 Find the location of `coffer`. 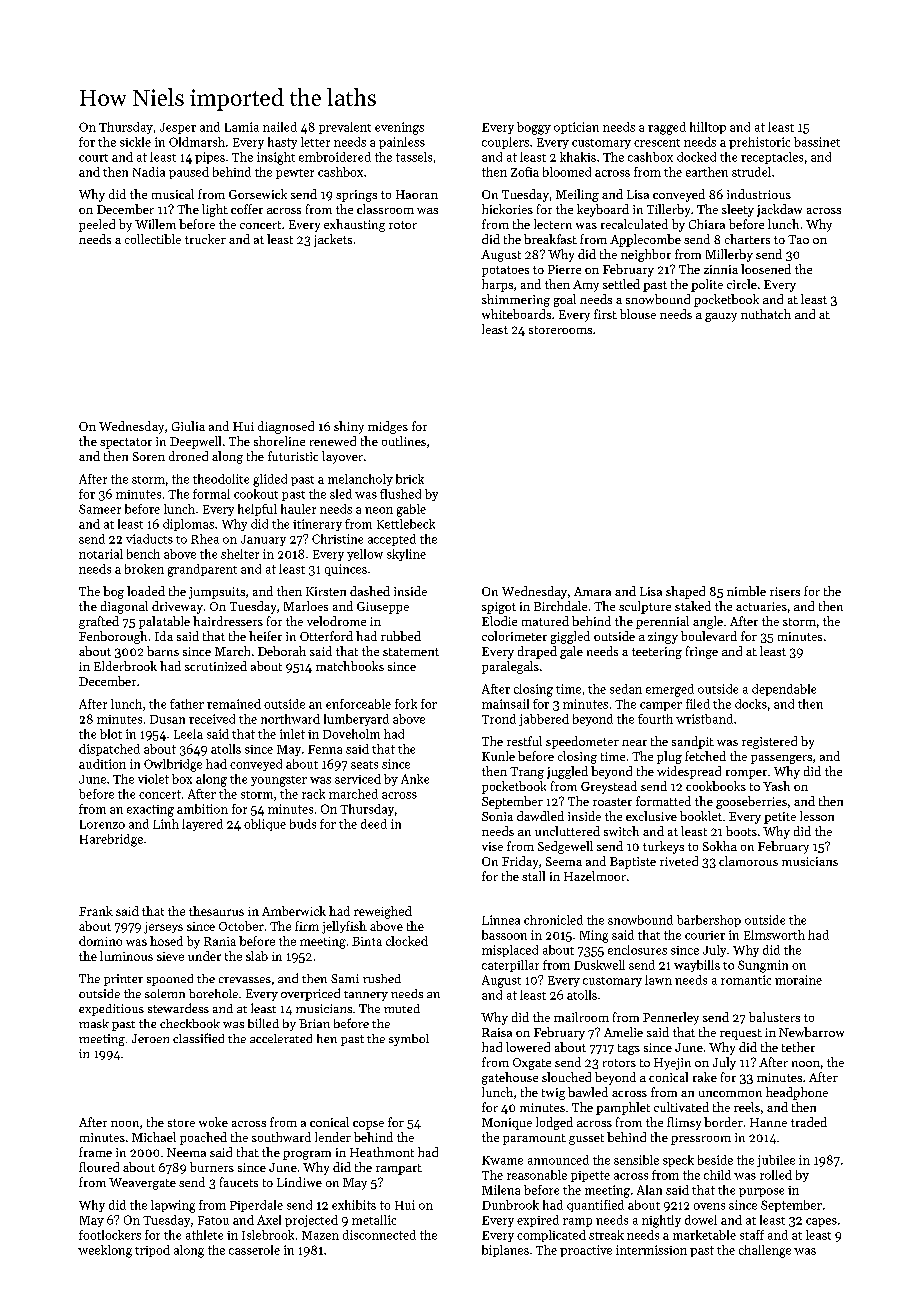

coffer is located at coordinates (247, 209).
